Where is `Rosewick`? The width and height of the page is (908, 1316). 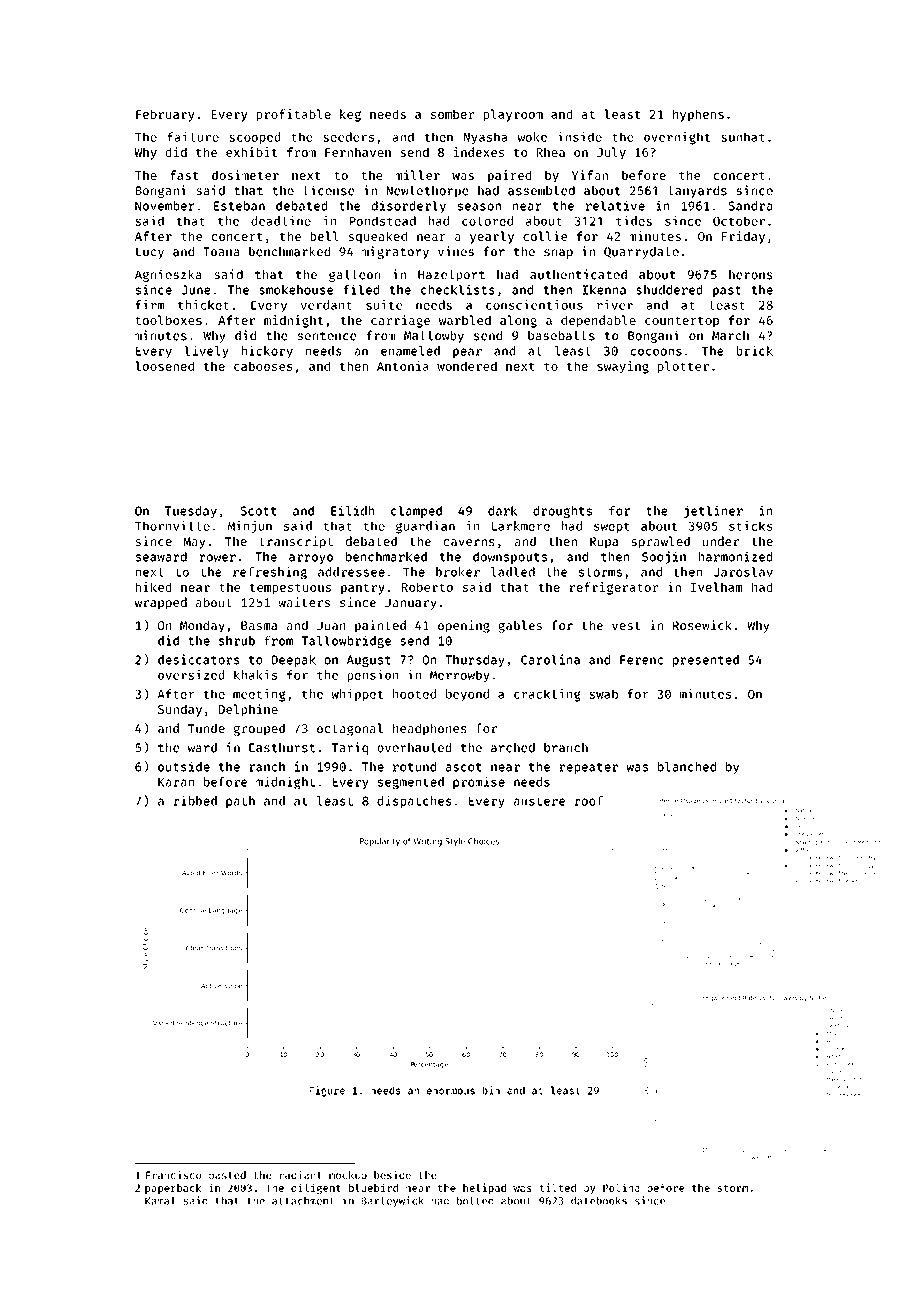
Rosewick is located at coordinates (702, 625).
